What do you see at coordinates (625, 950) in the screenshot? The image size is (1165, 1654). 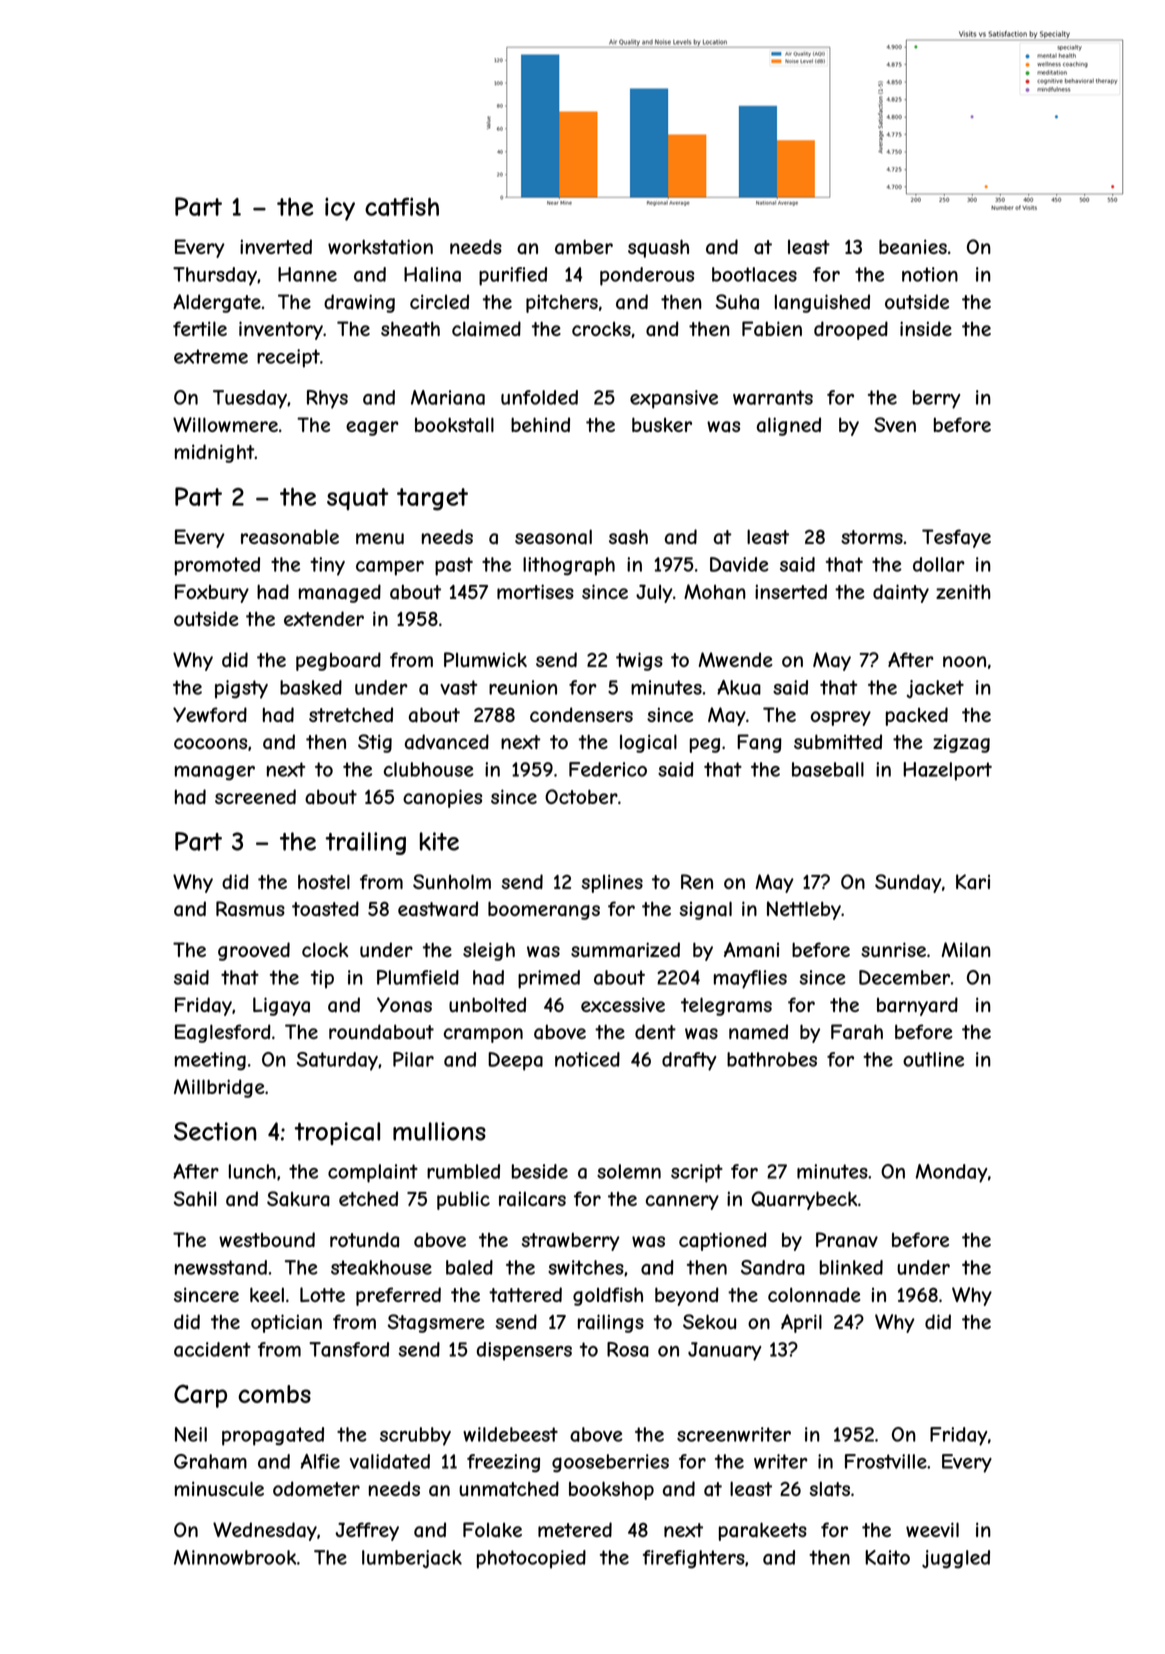 I see `summarized` at bounding box center [625, 950].
